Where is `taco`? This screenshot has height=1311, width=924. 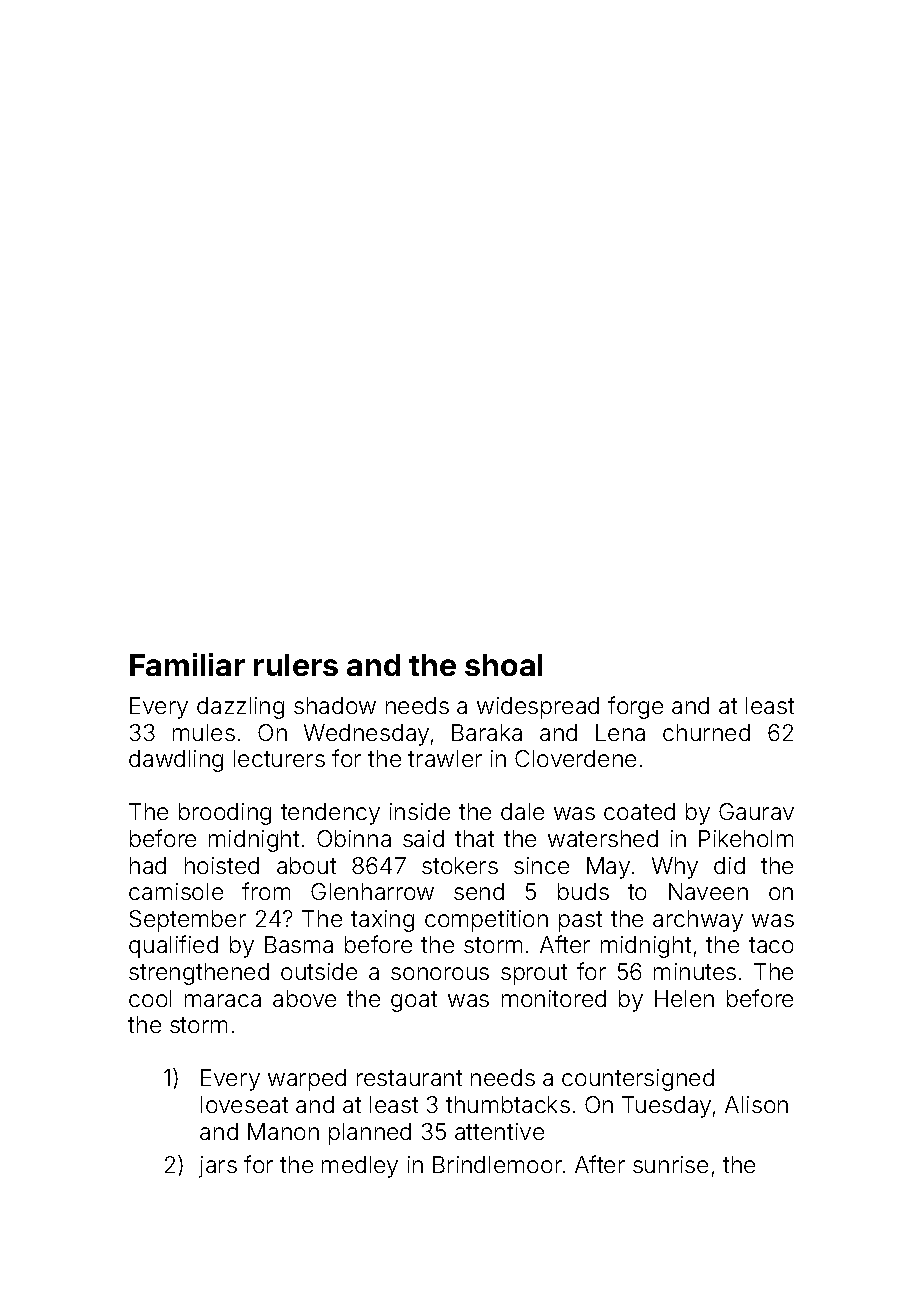
taco is located at coordinates (771, 945).
